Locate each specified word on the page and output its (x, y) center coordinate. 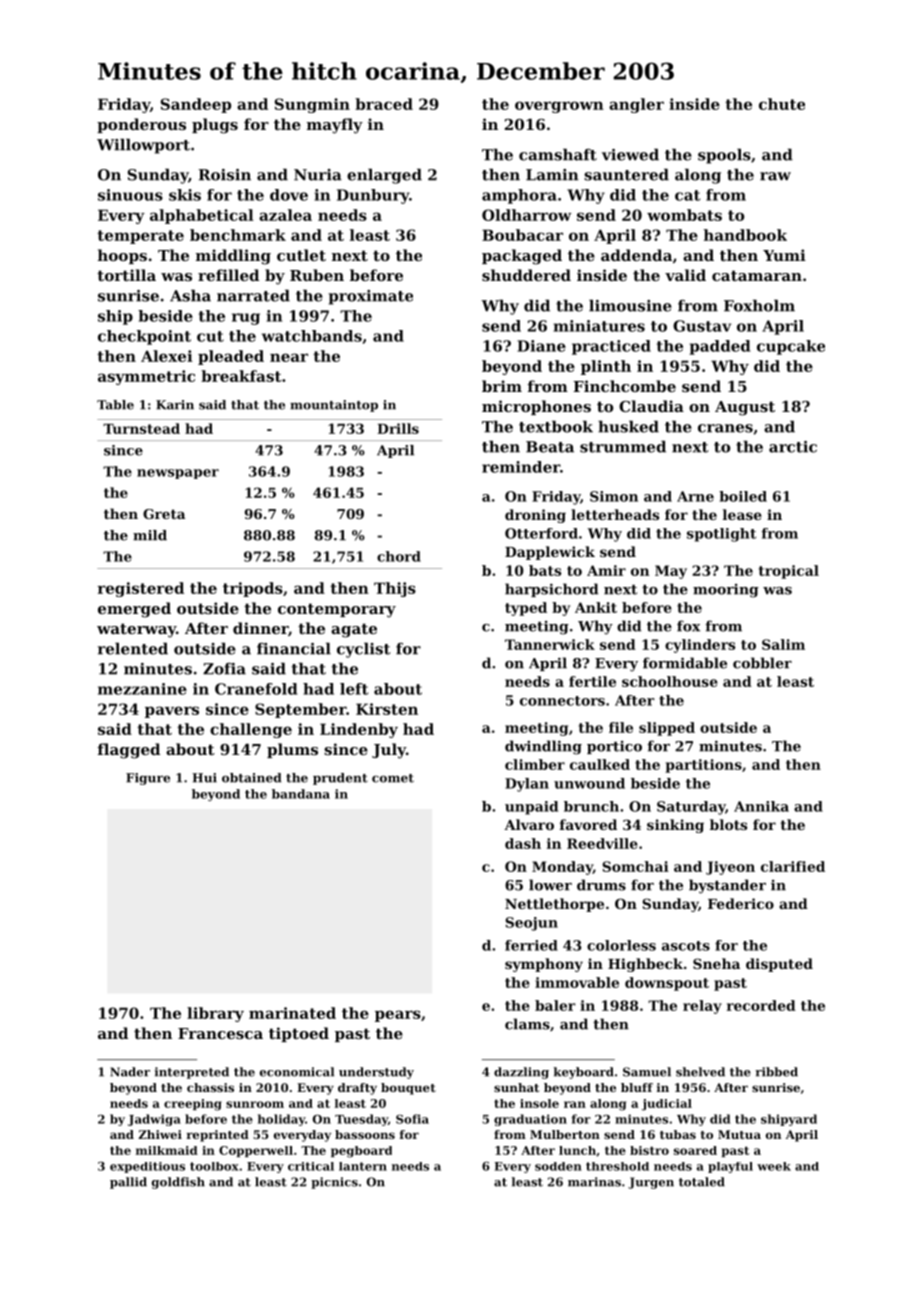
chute (782, 104)
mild (150, 535)
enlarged (384, 176)
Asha (190, 295)
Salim (783, 644)
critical (311, 1166)
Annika (761, 806)
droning (535, 516)
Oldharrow (527, 215)
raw (775, 176)
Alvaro (529, 824)
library (215, 1014)
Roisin (225, 175)
